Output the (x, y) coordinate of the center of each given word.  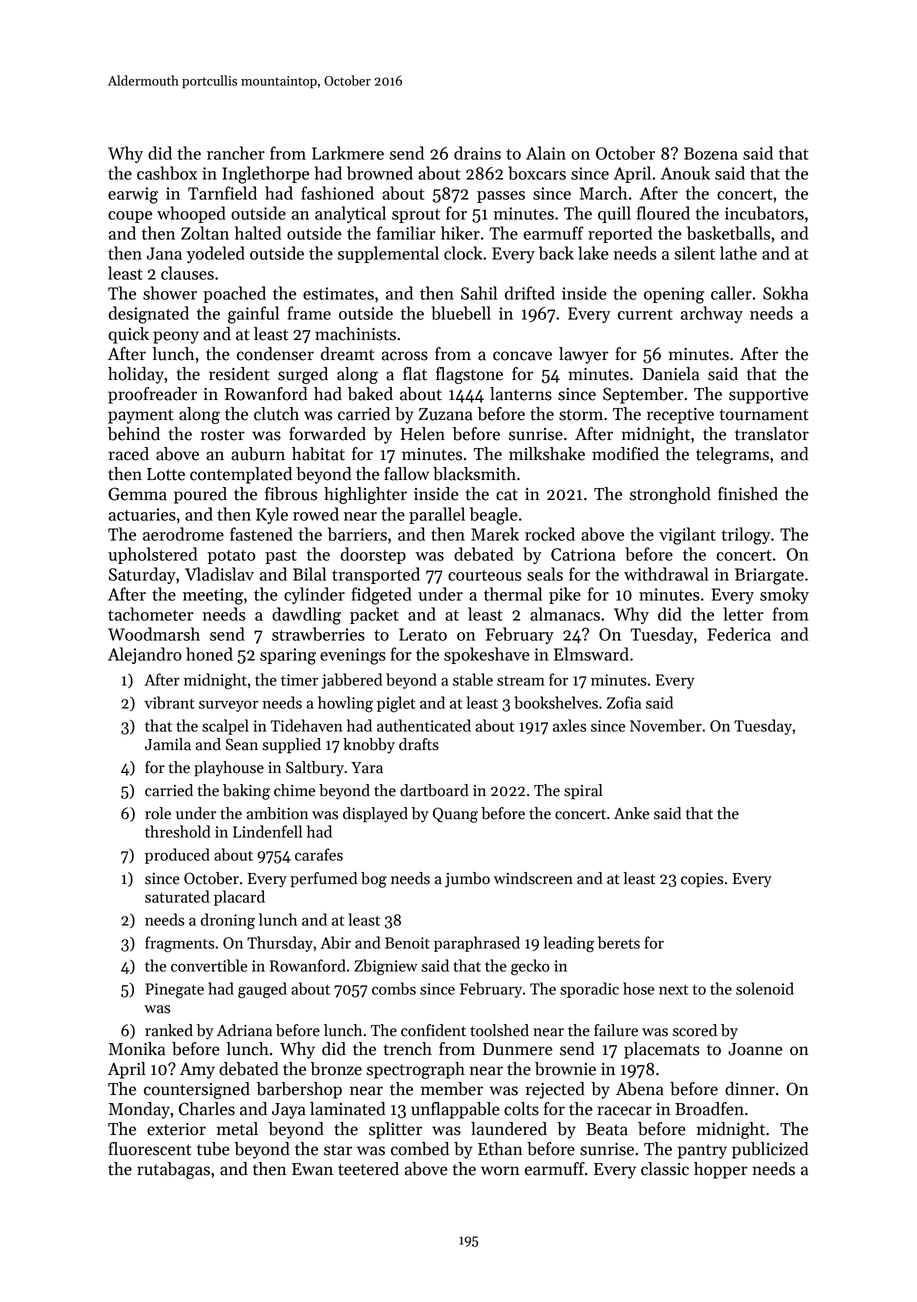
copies (702, 880)
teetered (368, 1169)
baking (246, 792)
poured (200, 495)
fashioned (337, 193)
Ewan (312, 1169)
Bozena (711, 153)
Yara (367, 768)
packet (374, 615)
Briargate (769, 576)
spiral (583, 792)
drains (477, 153)
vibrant (169, 702)
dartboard (434, 790)
